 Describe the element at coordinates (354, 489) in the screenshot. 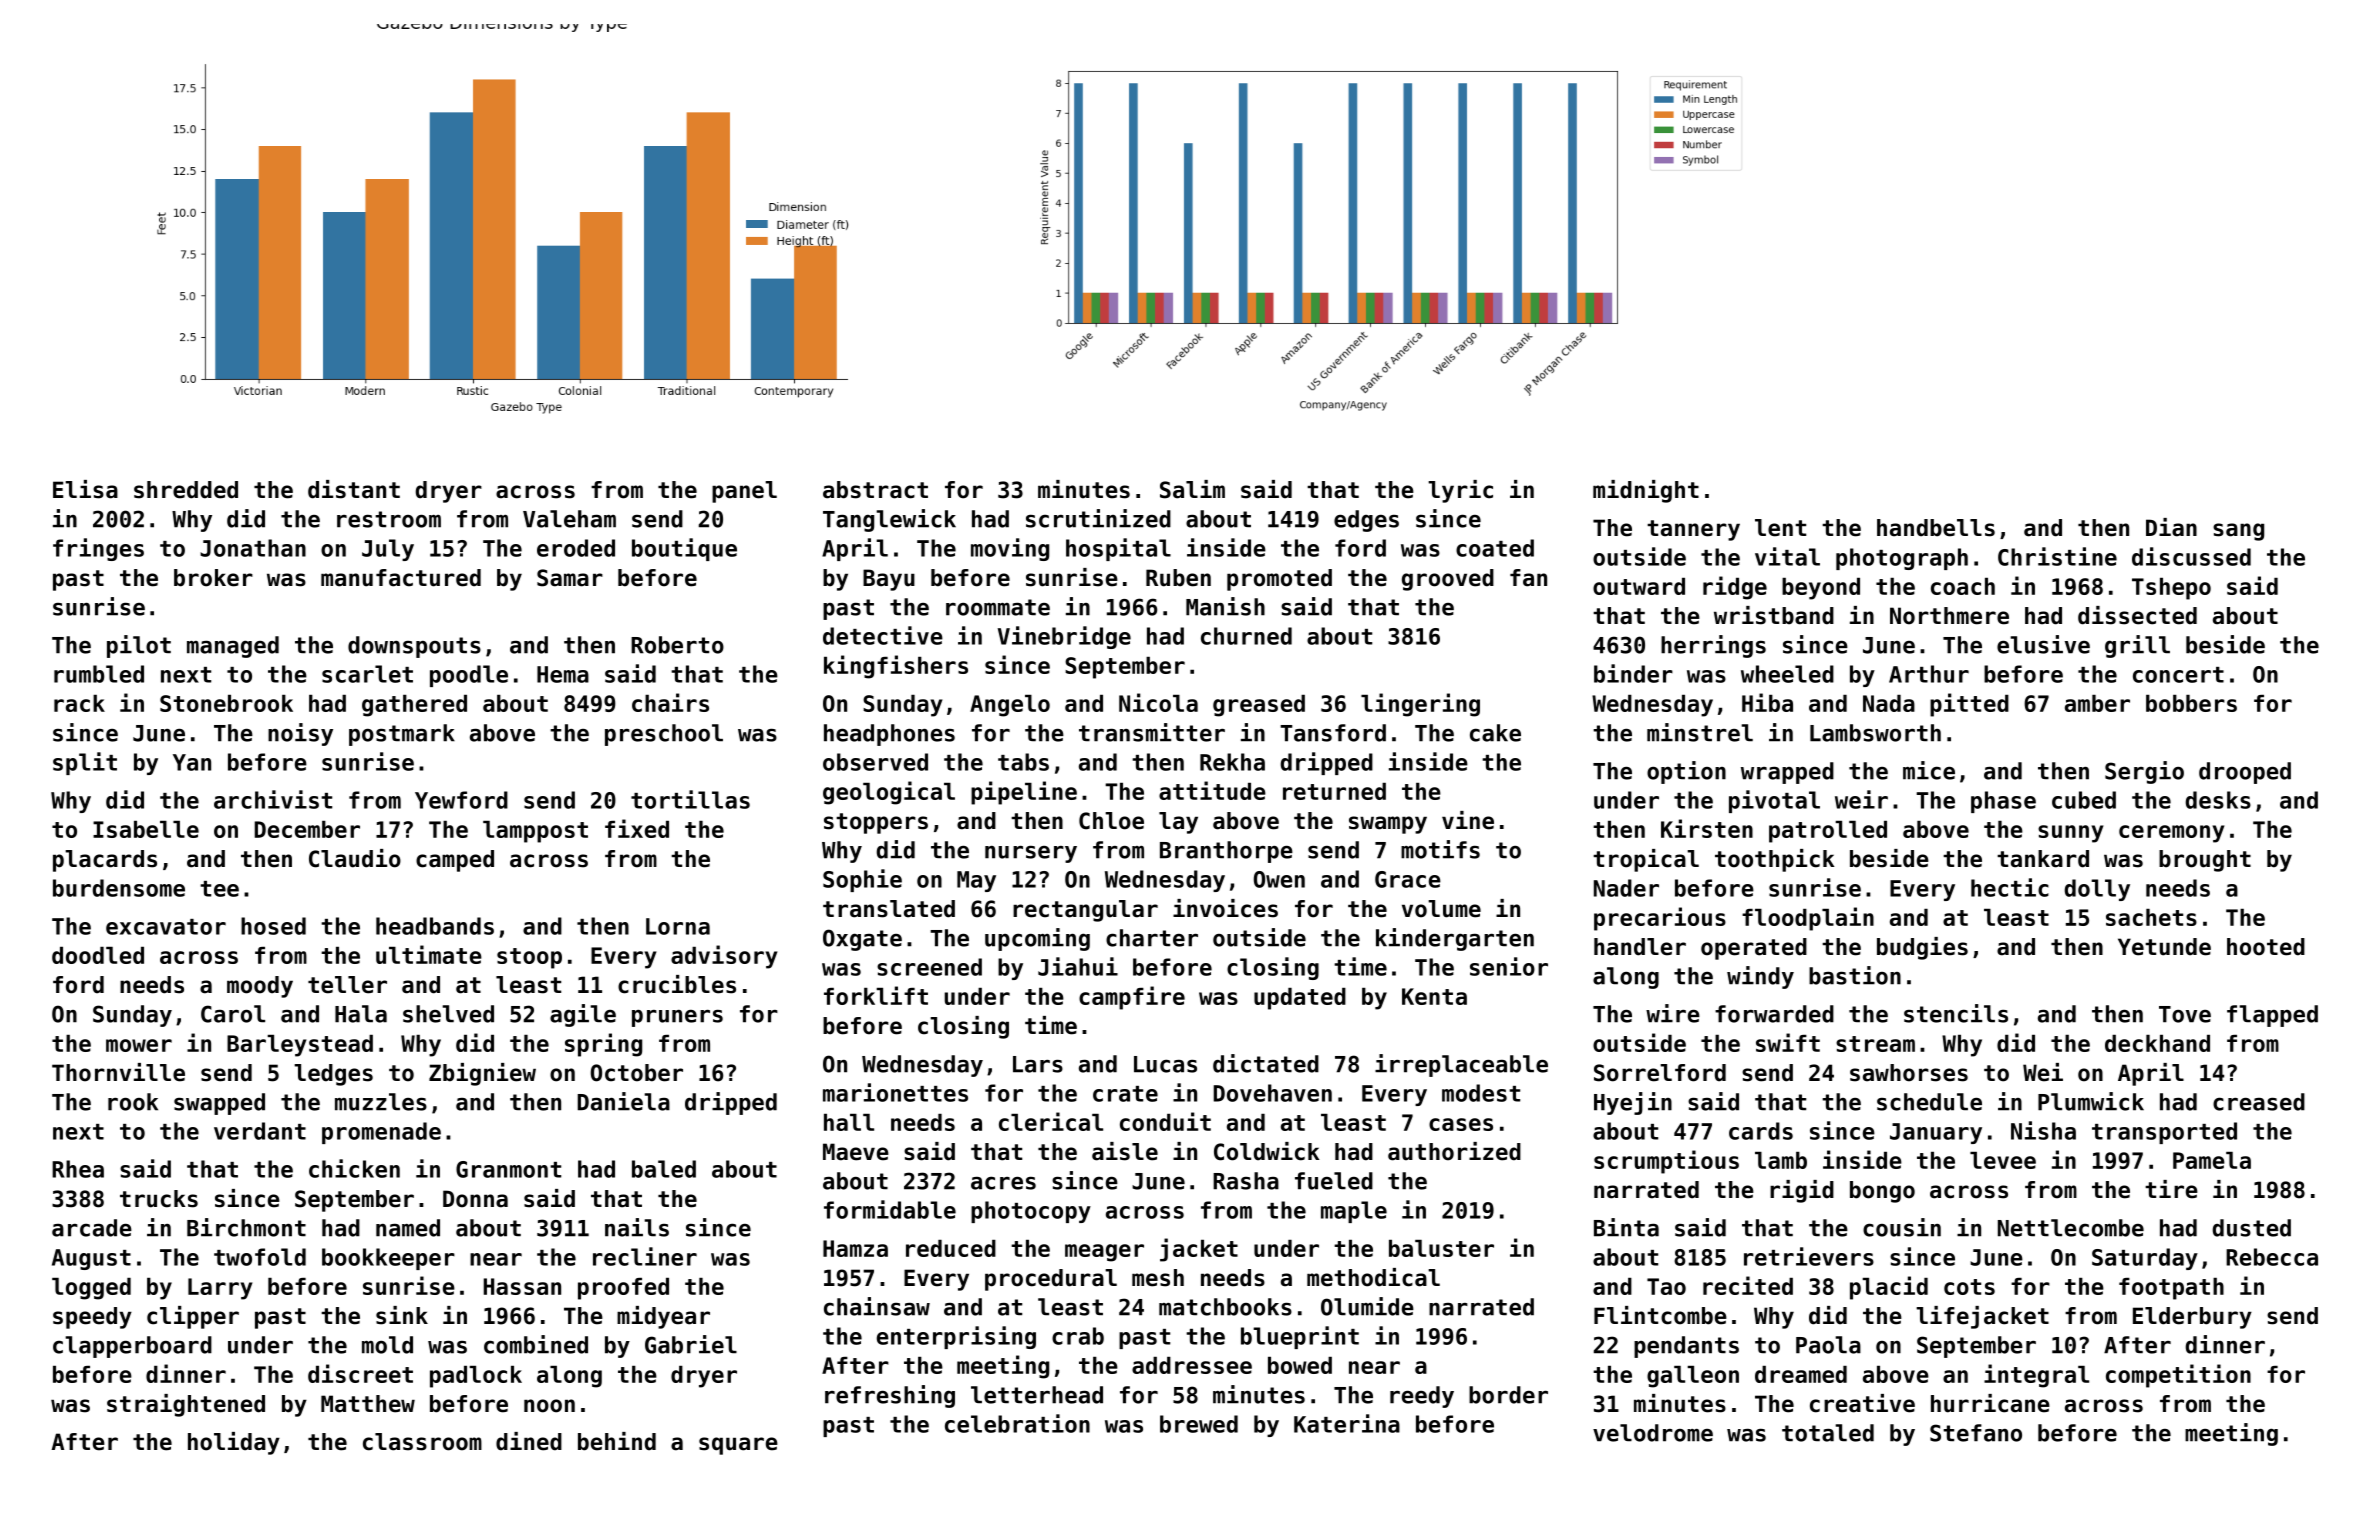

I see `distant` at that location.
